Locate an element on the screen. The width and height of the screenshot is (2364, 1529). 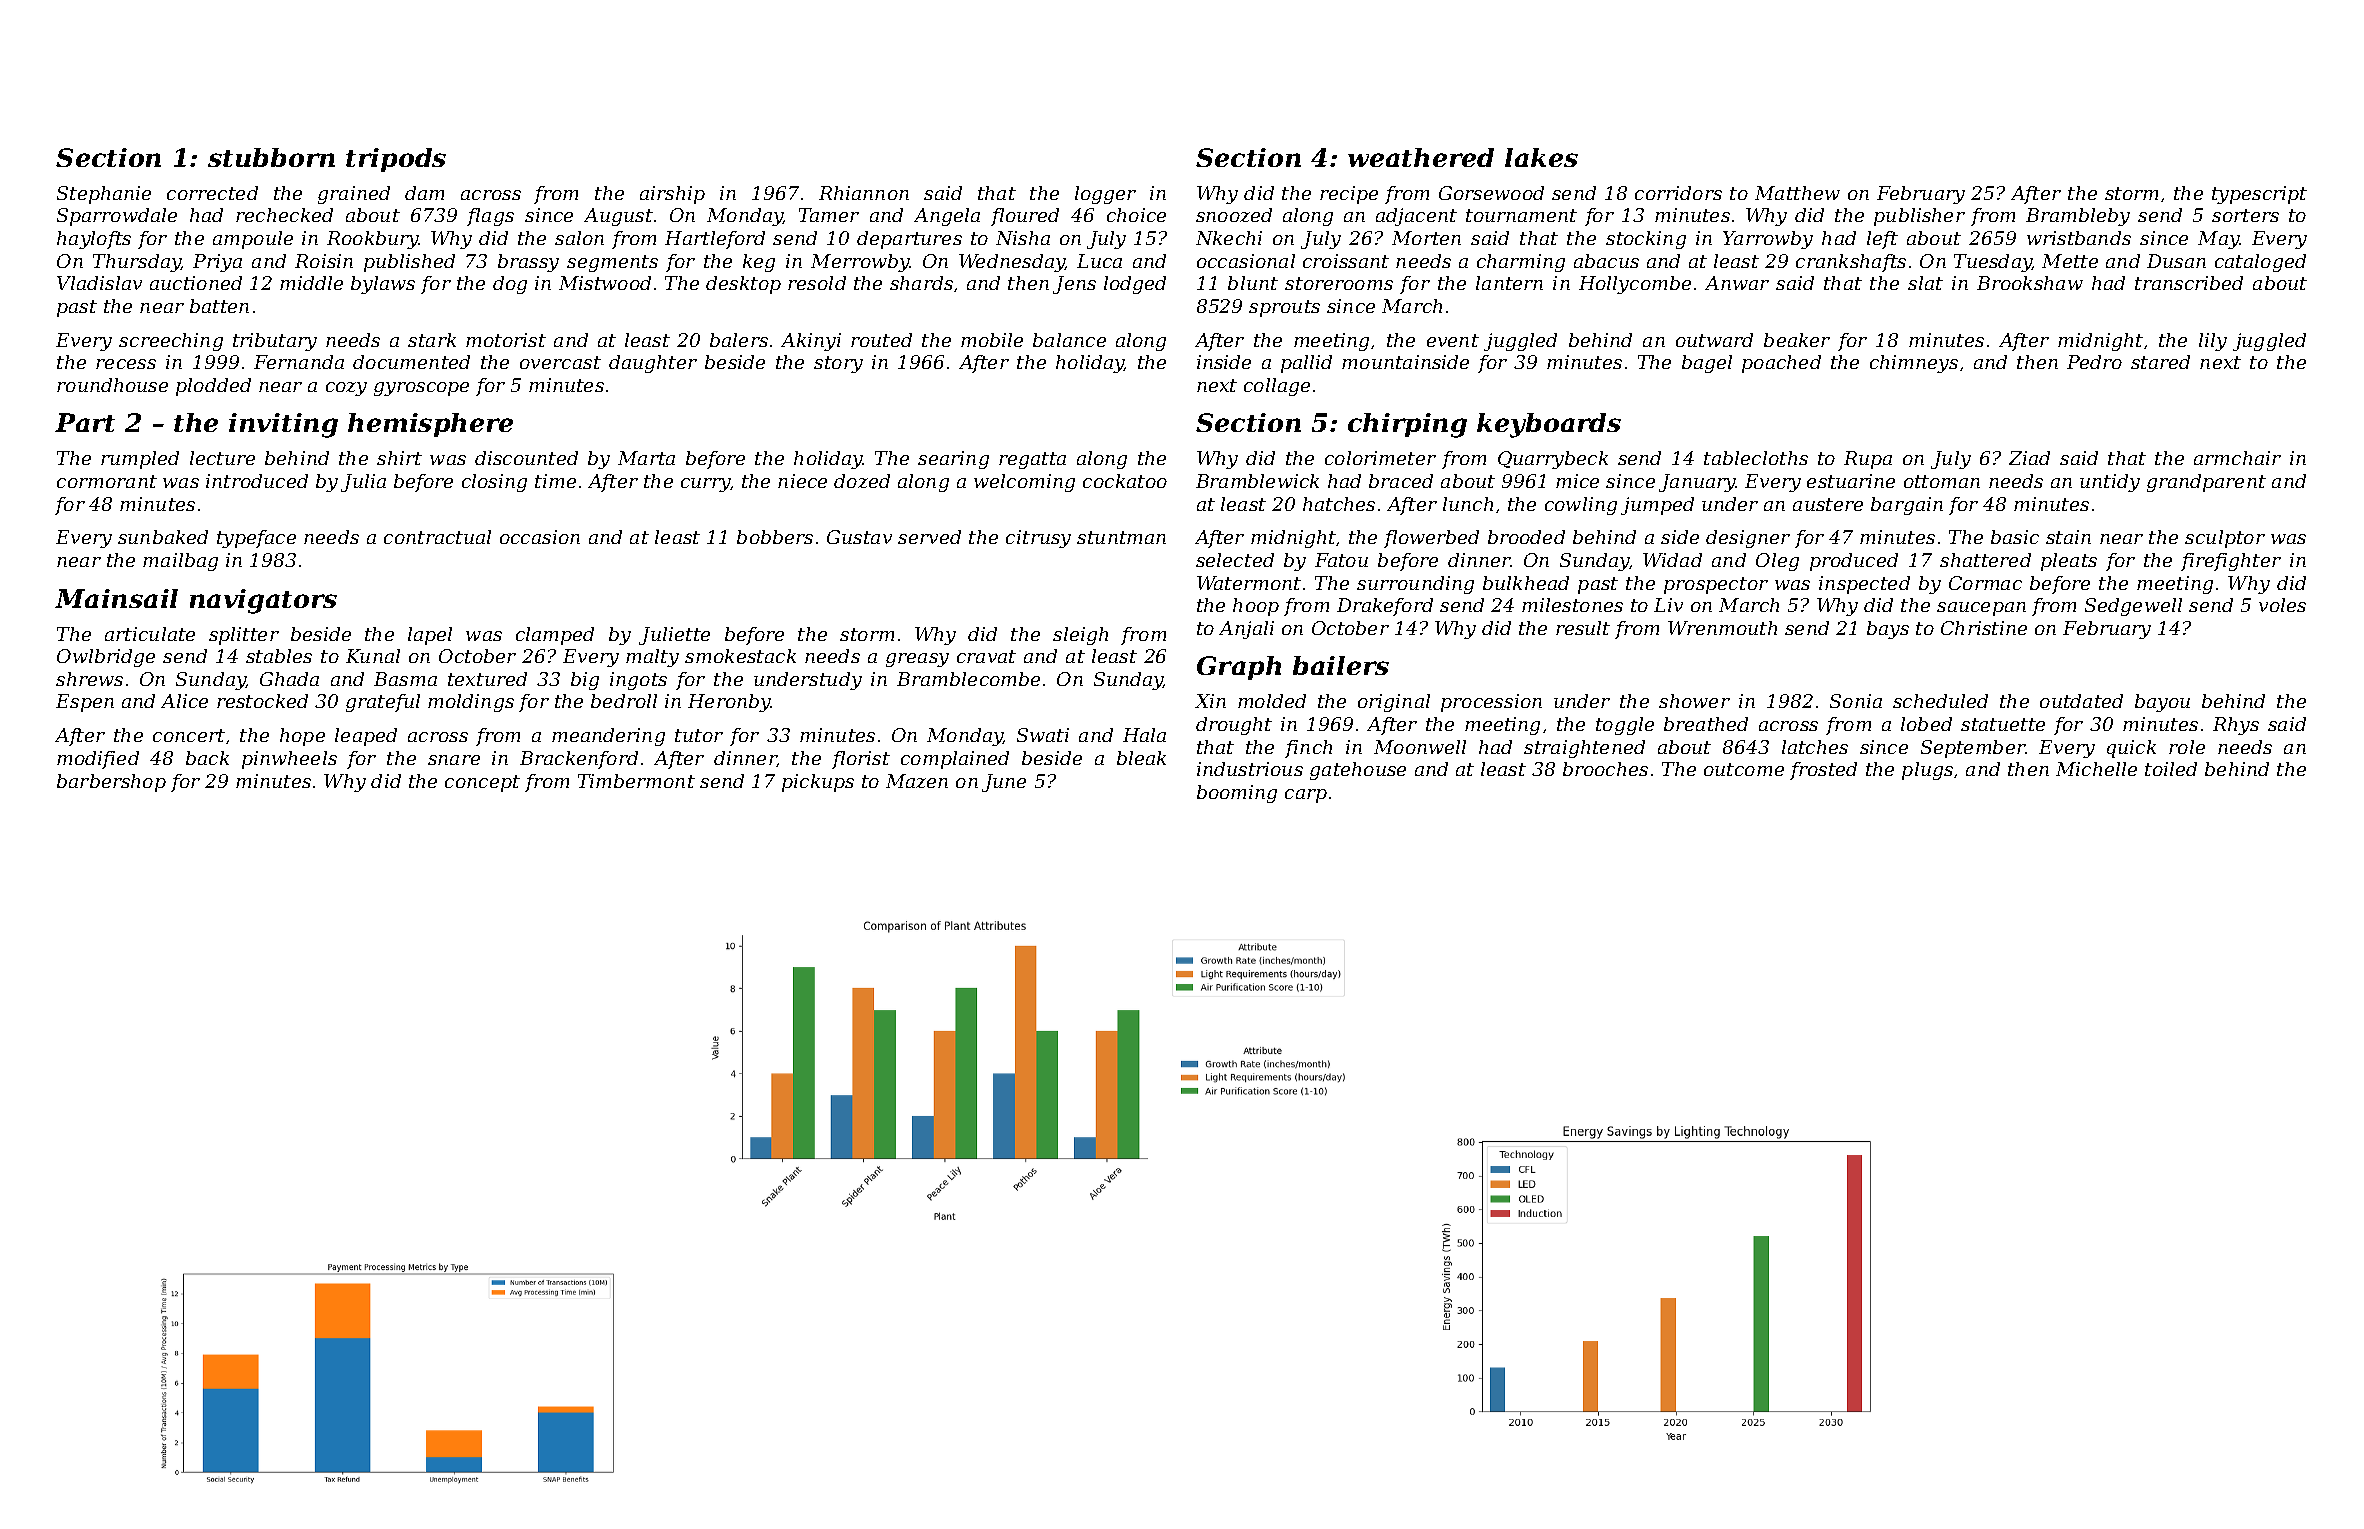
stubborn is located at coordinates (271, 157).
